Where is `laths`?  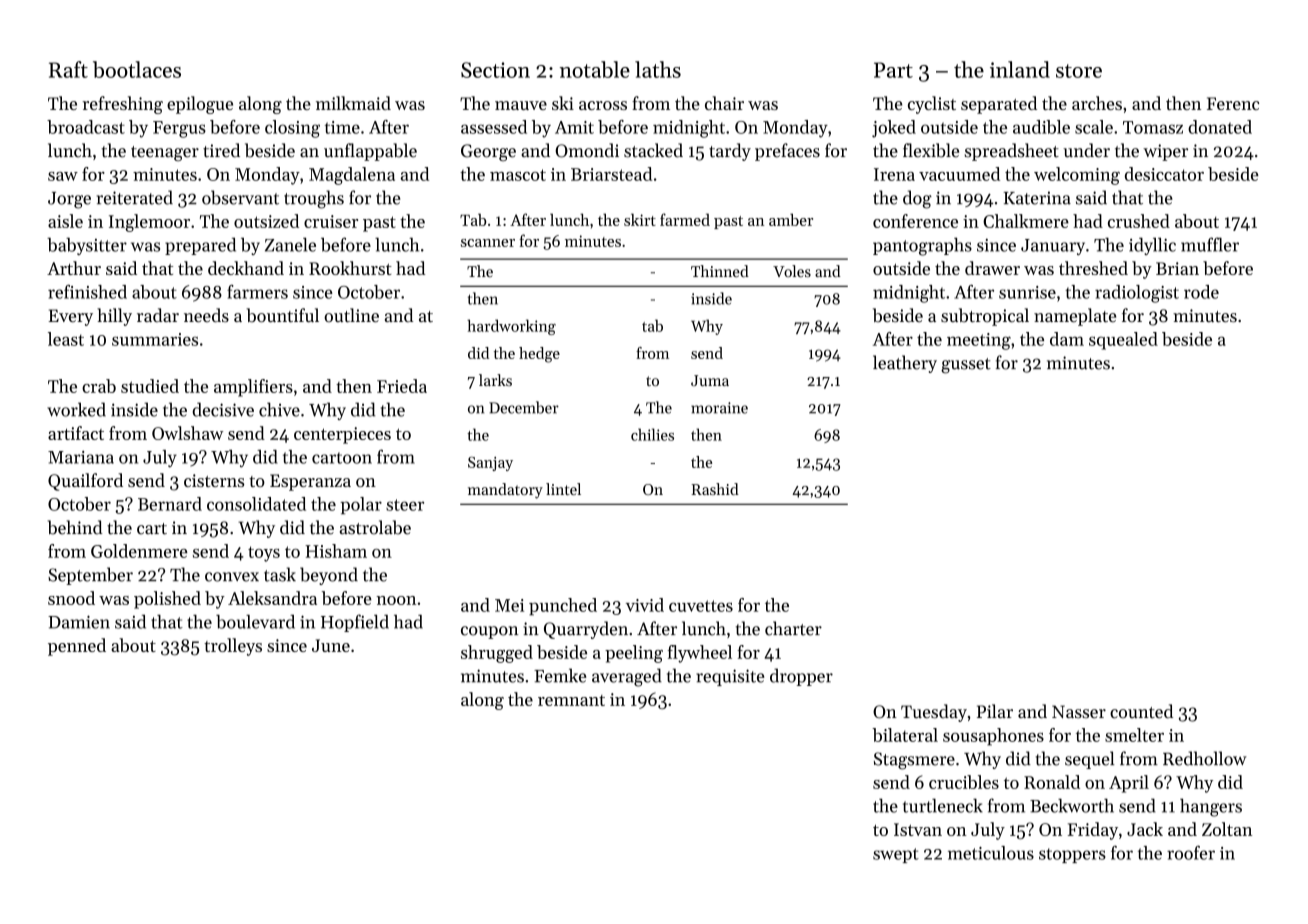
laths is located at coordinates (658, 69).
